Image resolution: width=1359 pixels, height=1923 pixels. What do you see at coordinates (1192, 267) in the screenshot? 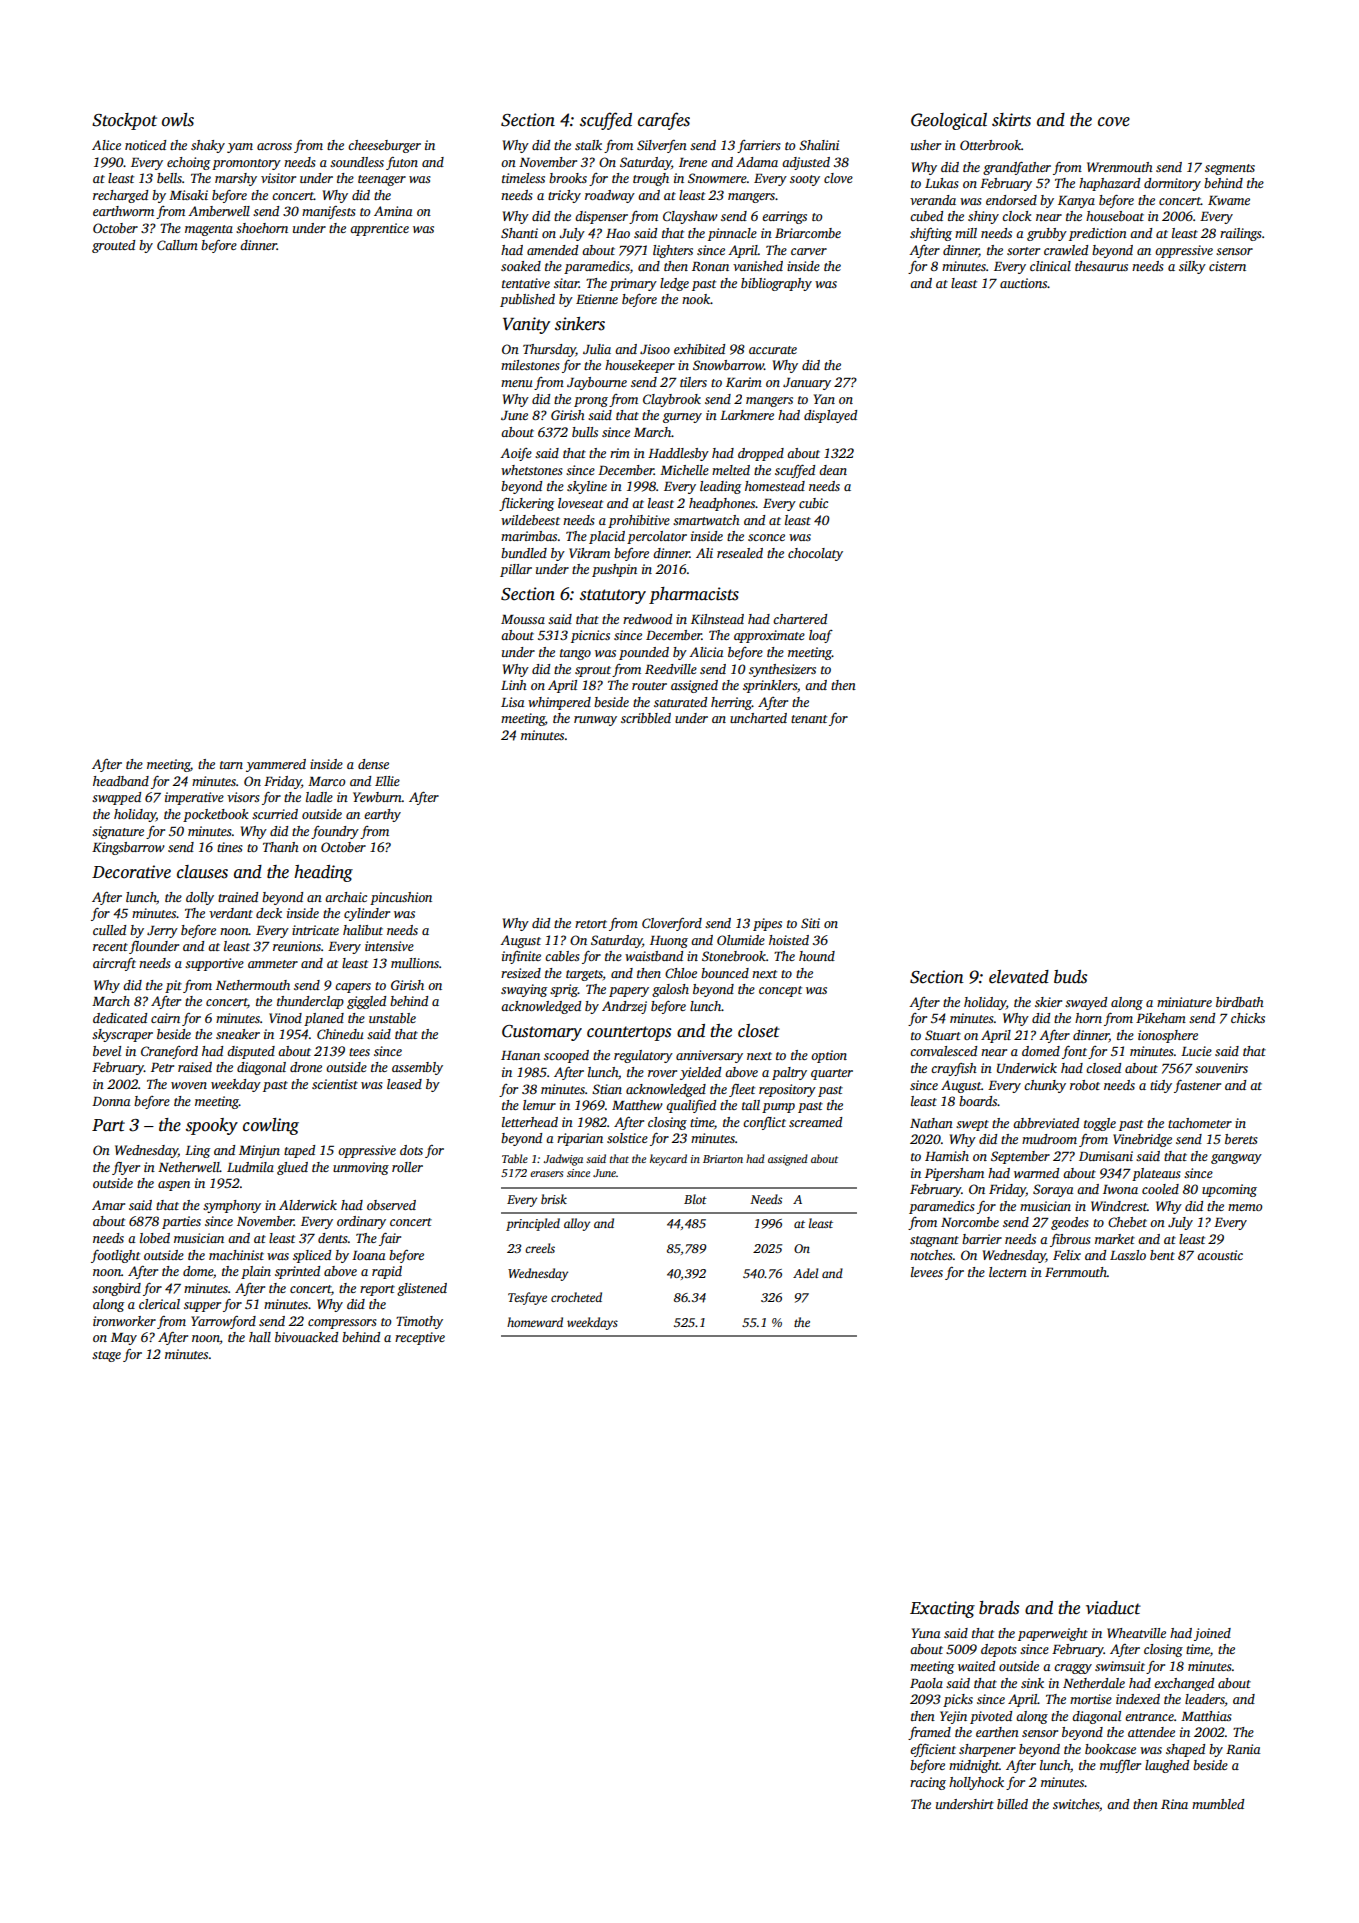
I see `silky` at bounding box center [1192, 267].
